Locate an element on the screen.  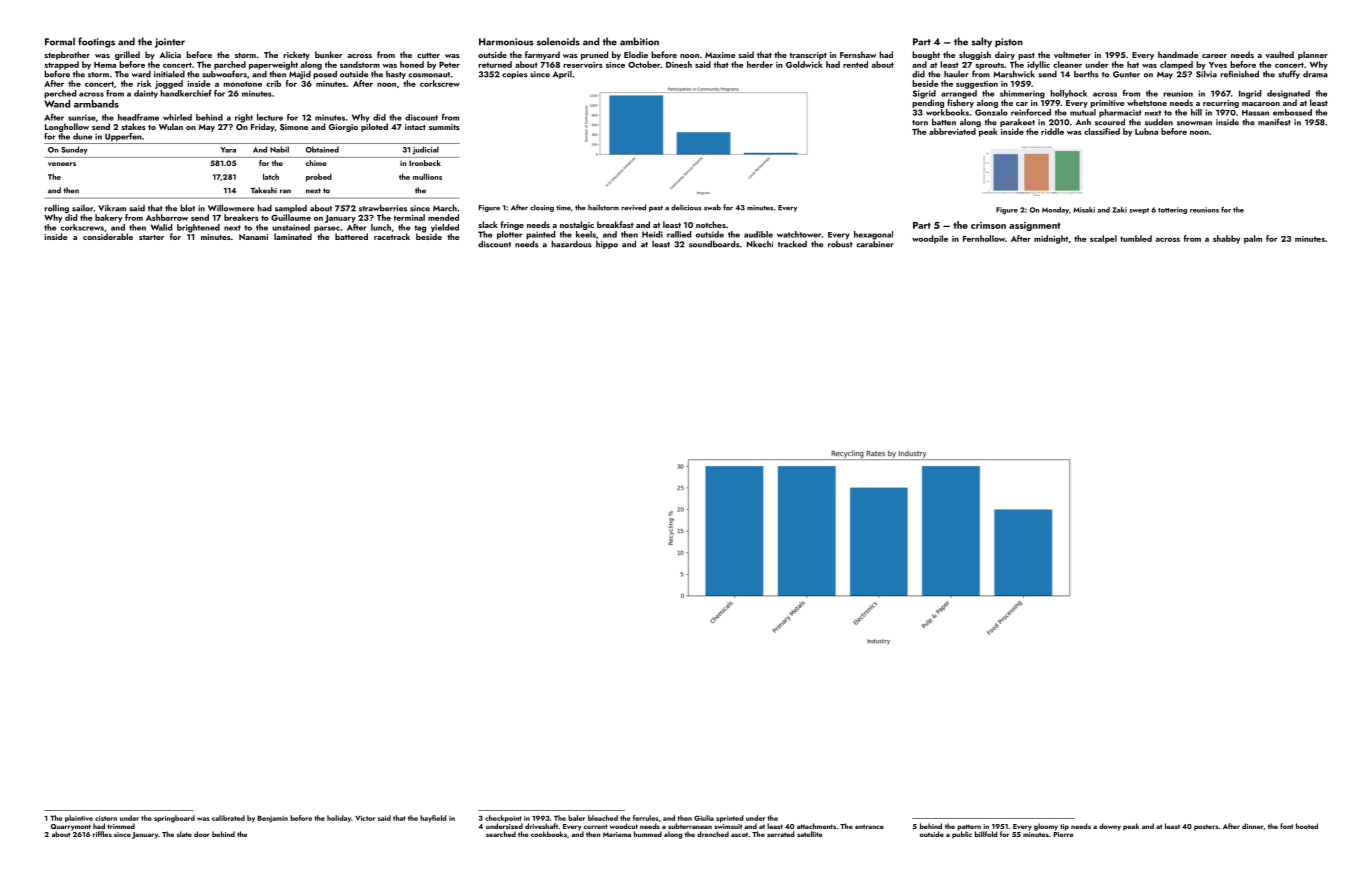
gloomy is located at coordinates (1046, 827).
